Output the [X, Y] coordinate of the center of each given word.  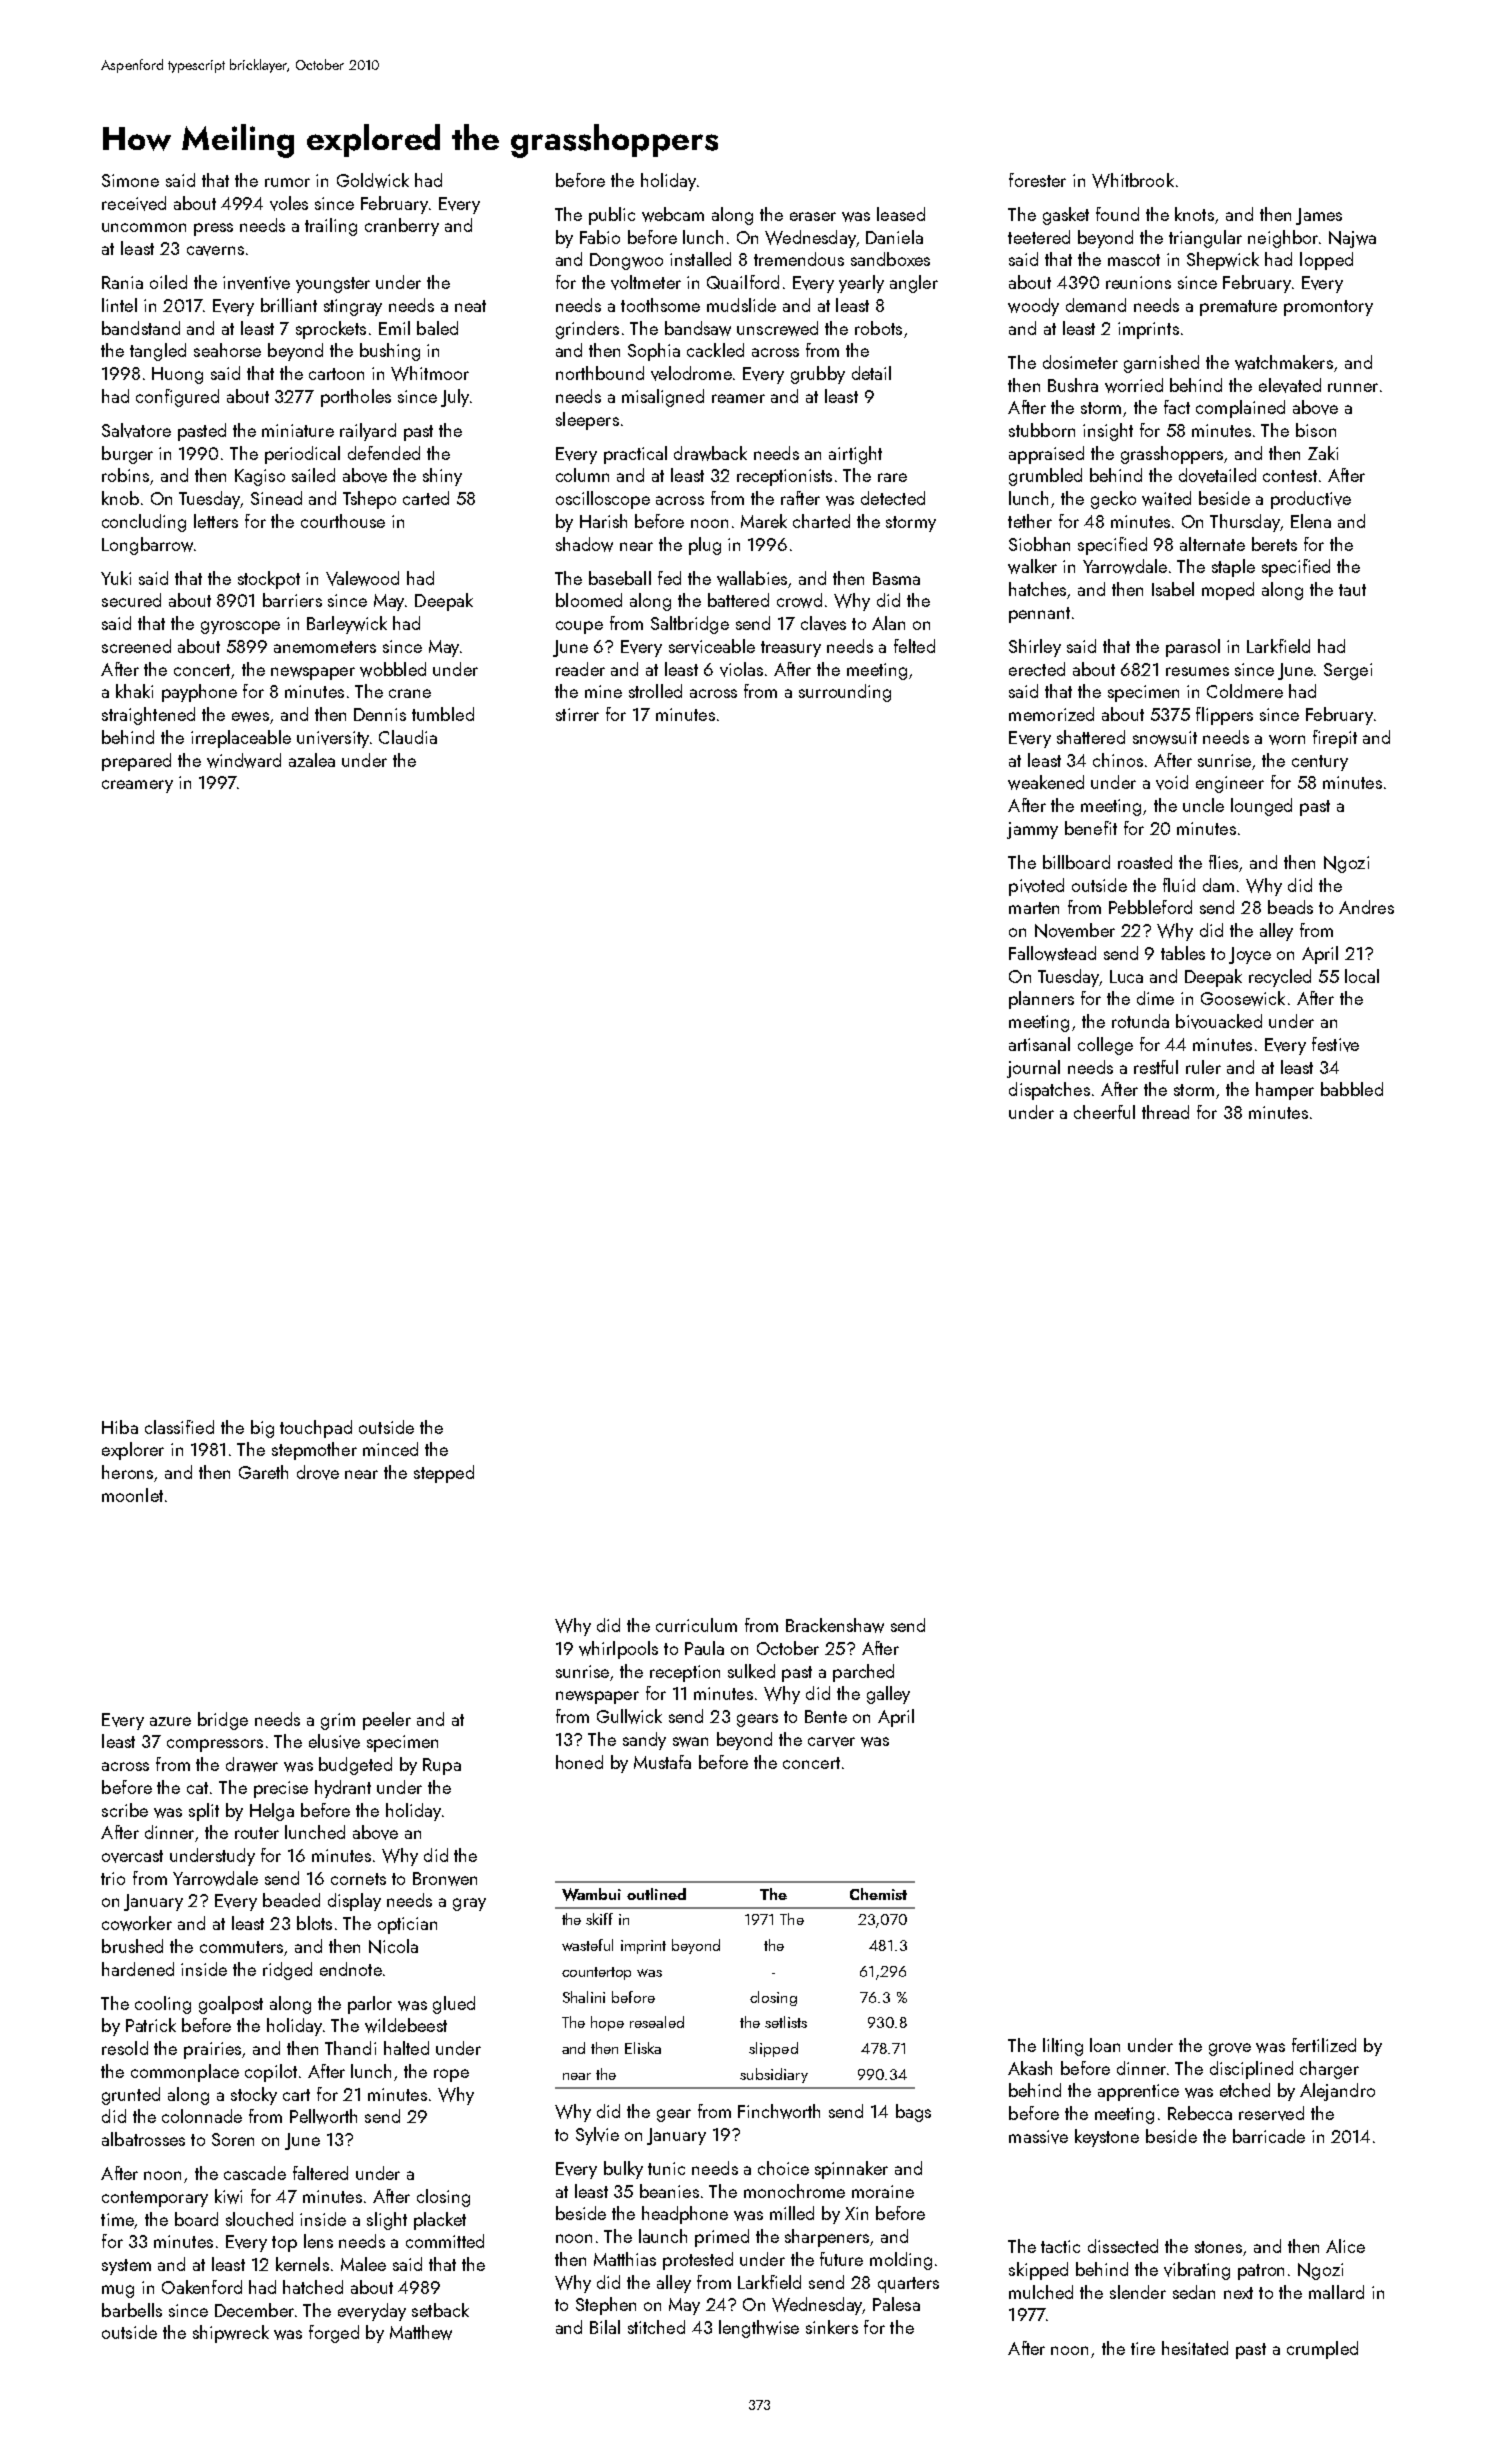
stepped [444, 1474]
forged [334, 2334]
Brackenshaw [835, 1625]
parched [863, 1673]
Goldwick [373, 180]
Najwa [1352, 239]
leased [901, 214]
